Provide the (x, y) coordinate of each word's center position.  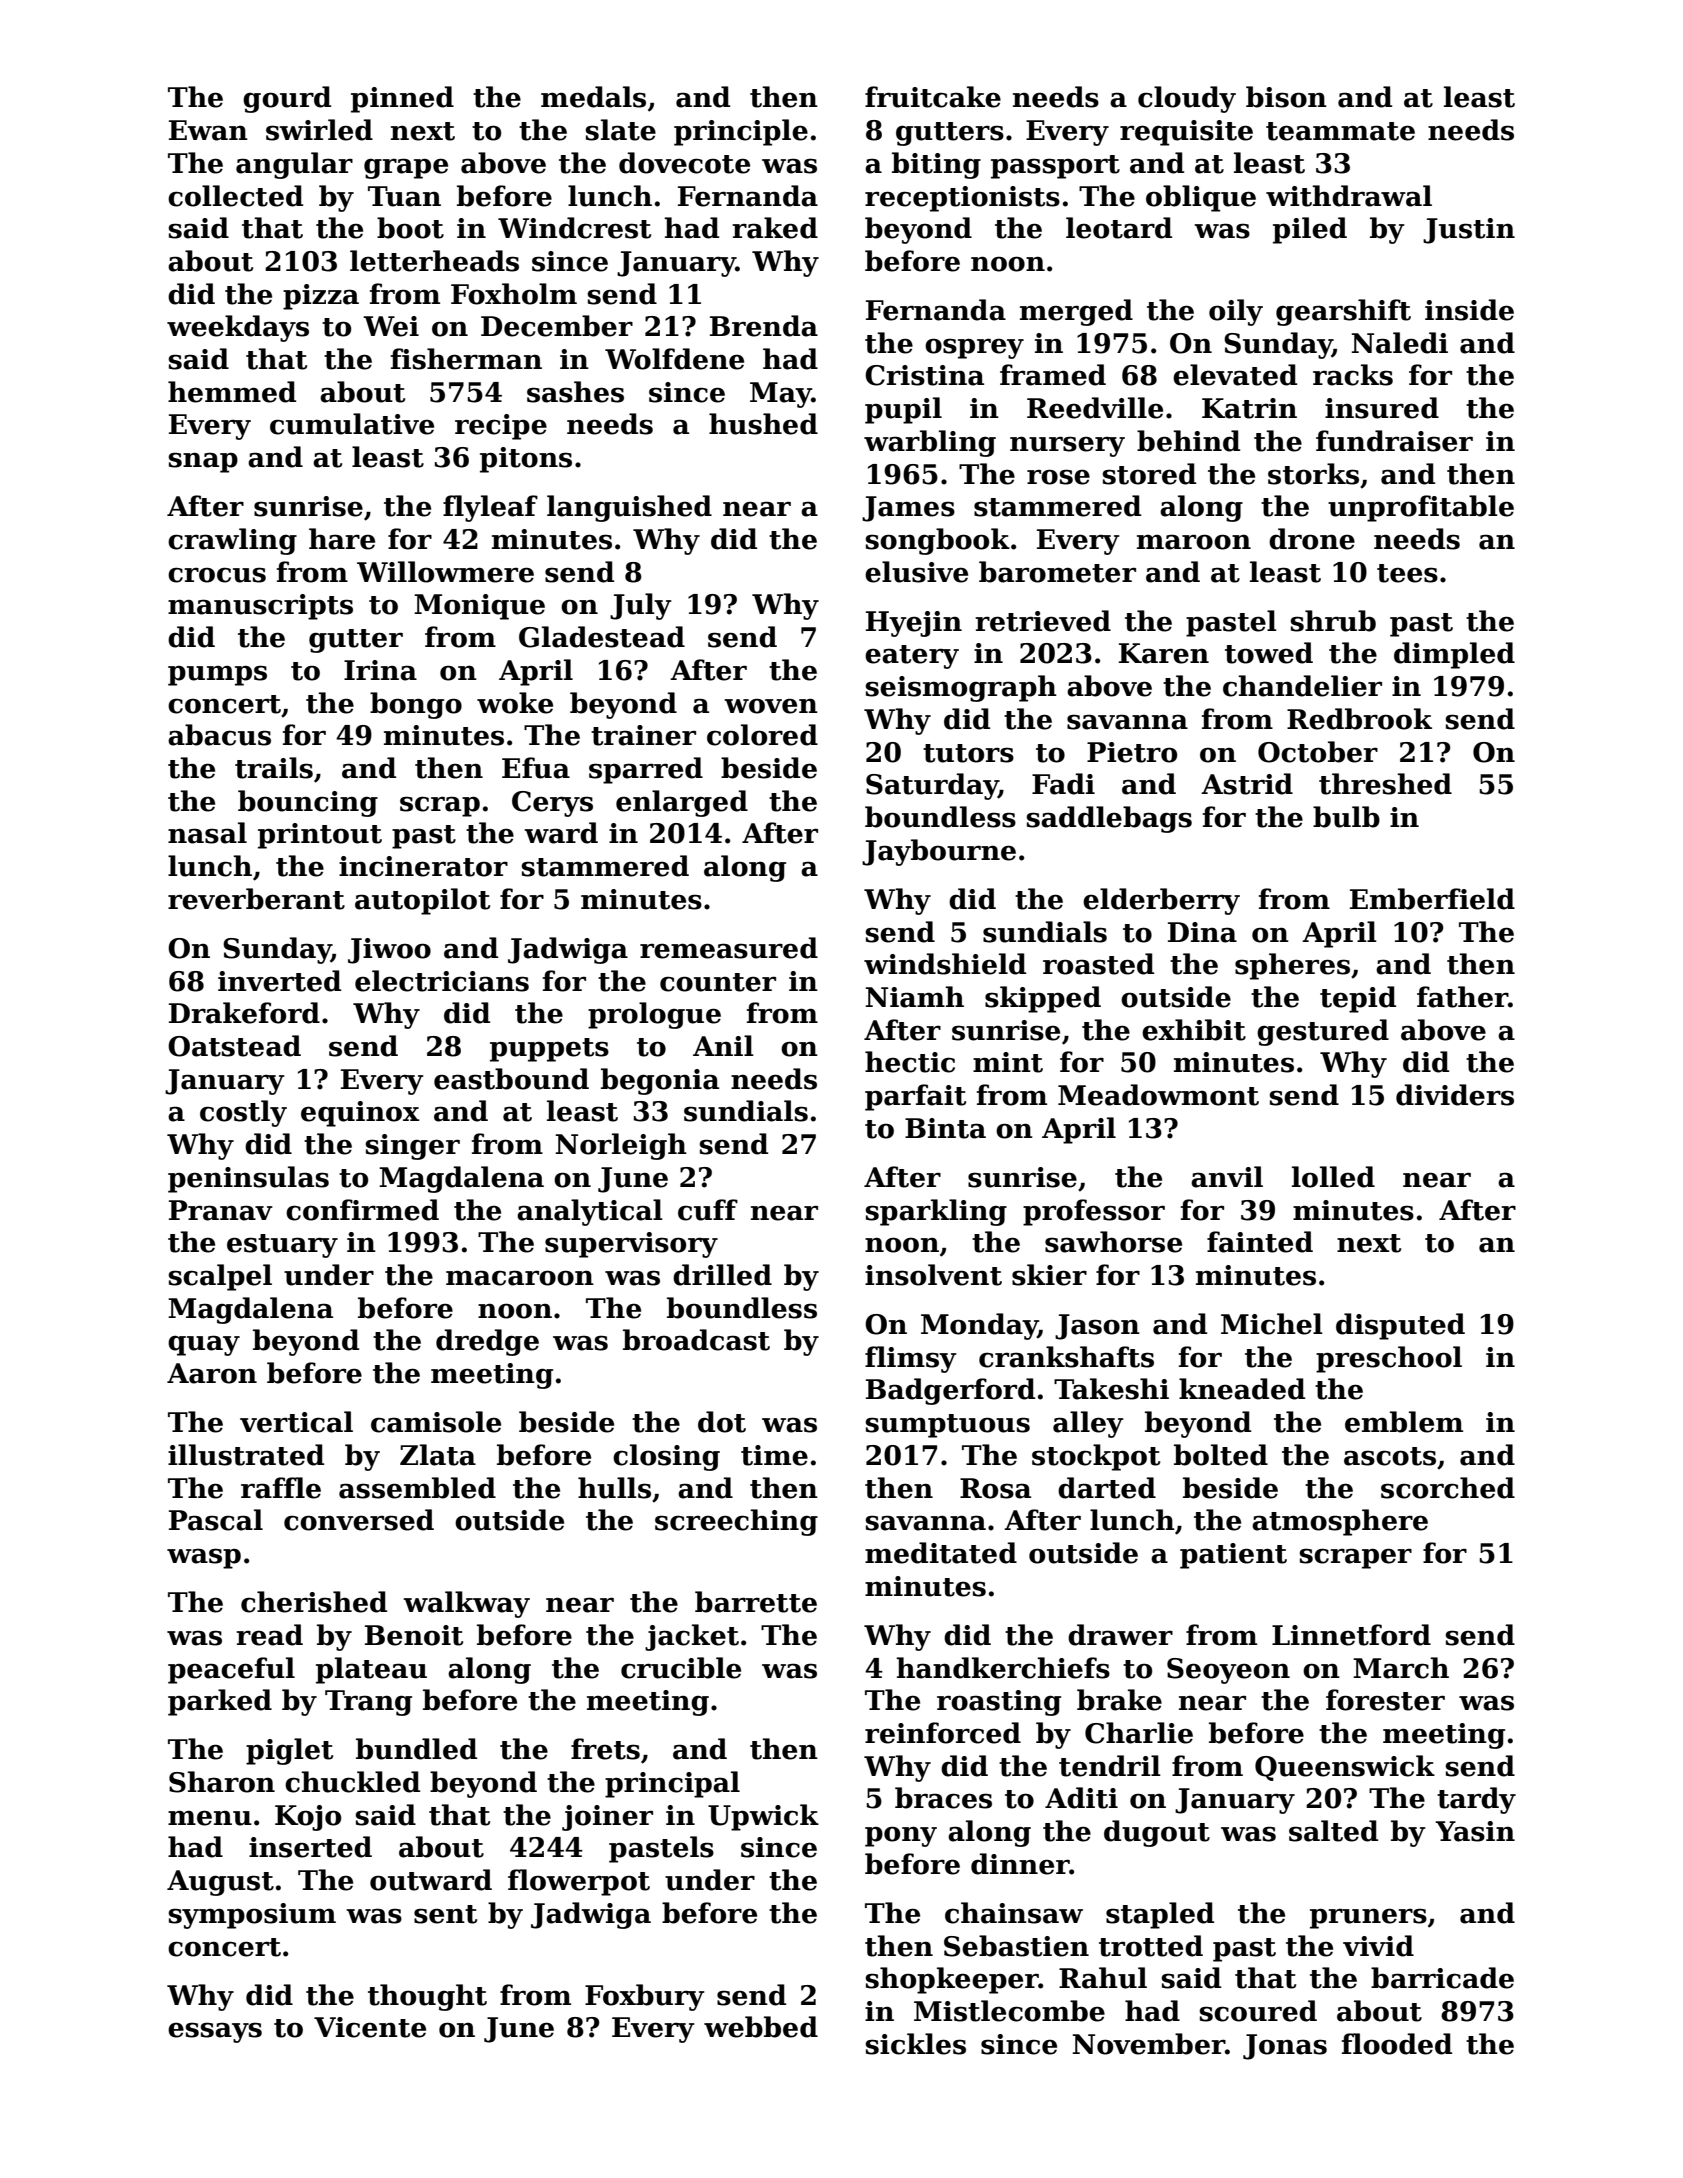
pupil (903, 410)
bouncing (308, 803)
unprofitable (1421, 508)
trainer (643, 735)
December (557, 326)
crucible (681, 1668)
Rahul (1103, 1978)
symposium (252, 1916)
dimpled (1454, 655)
